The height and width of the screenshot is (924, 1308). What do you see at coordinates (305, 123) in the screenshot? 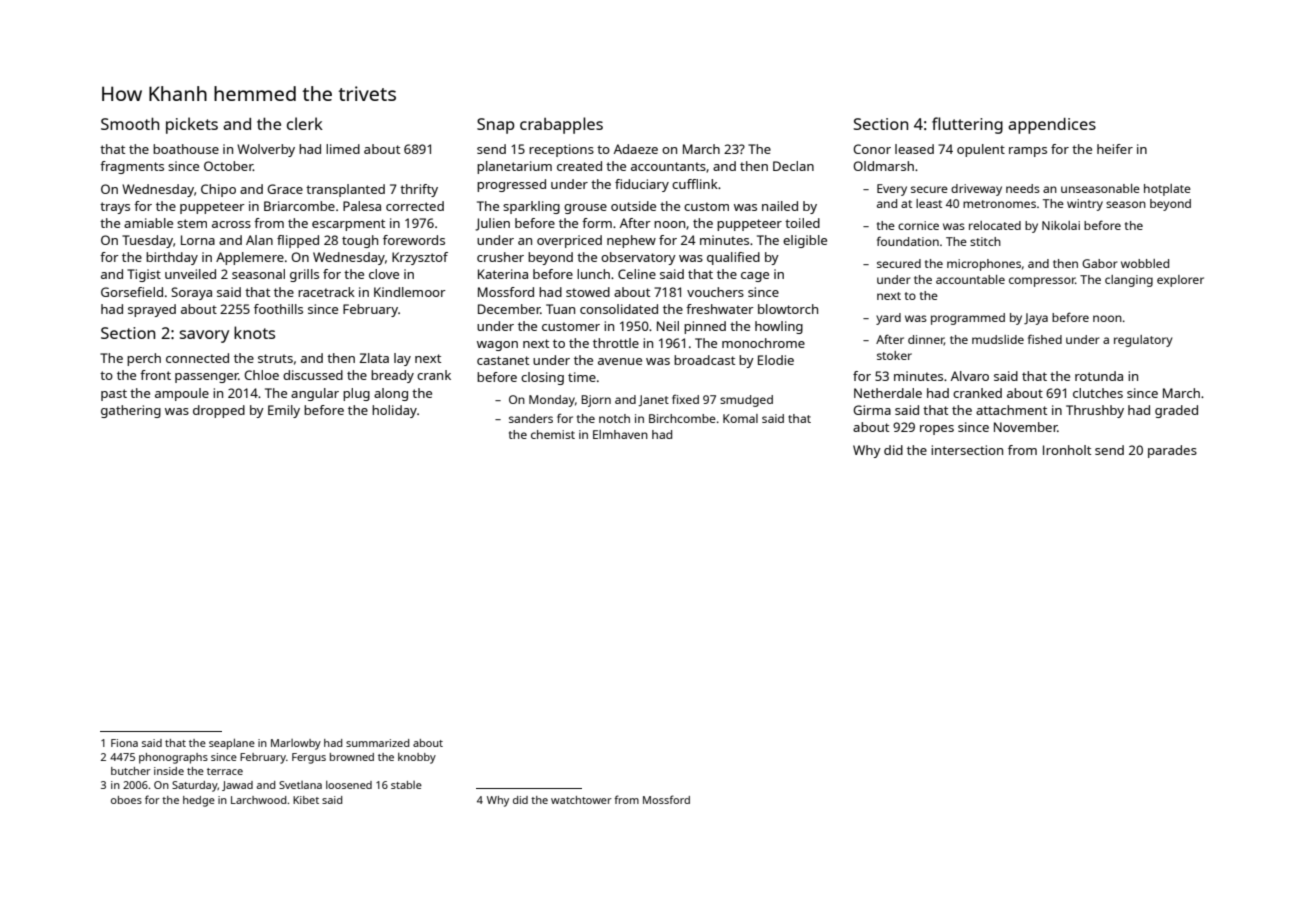
I see `clerk` at bounding box center [305, 123].
